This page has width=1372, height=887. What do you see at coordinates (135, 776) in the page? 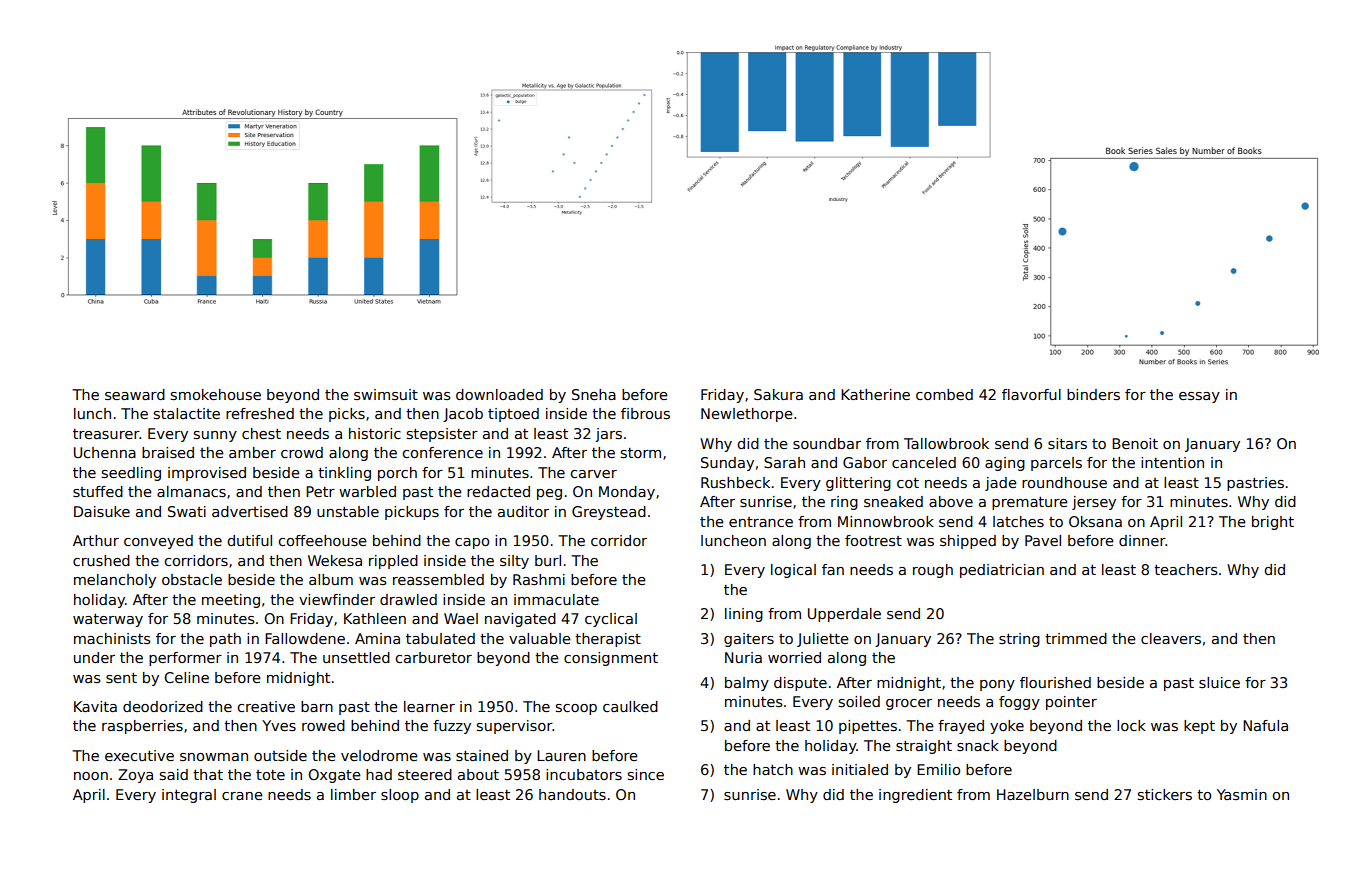
I see `Zoya` at bounding box center [135, 776].
